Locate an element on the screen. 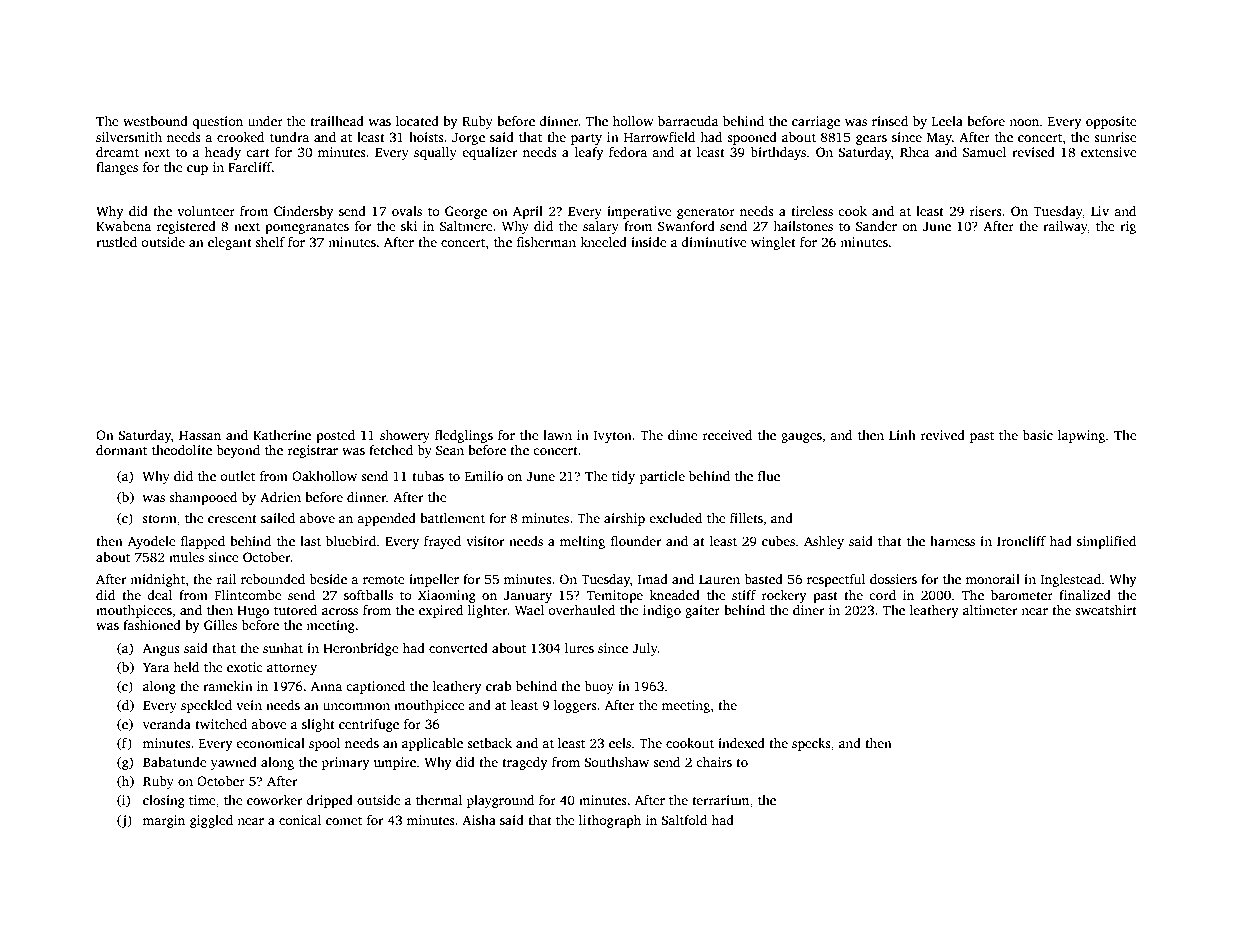 The height and width of the screenshot is (952, 1233). inside is located at coordinates (649, 242).
